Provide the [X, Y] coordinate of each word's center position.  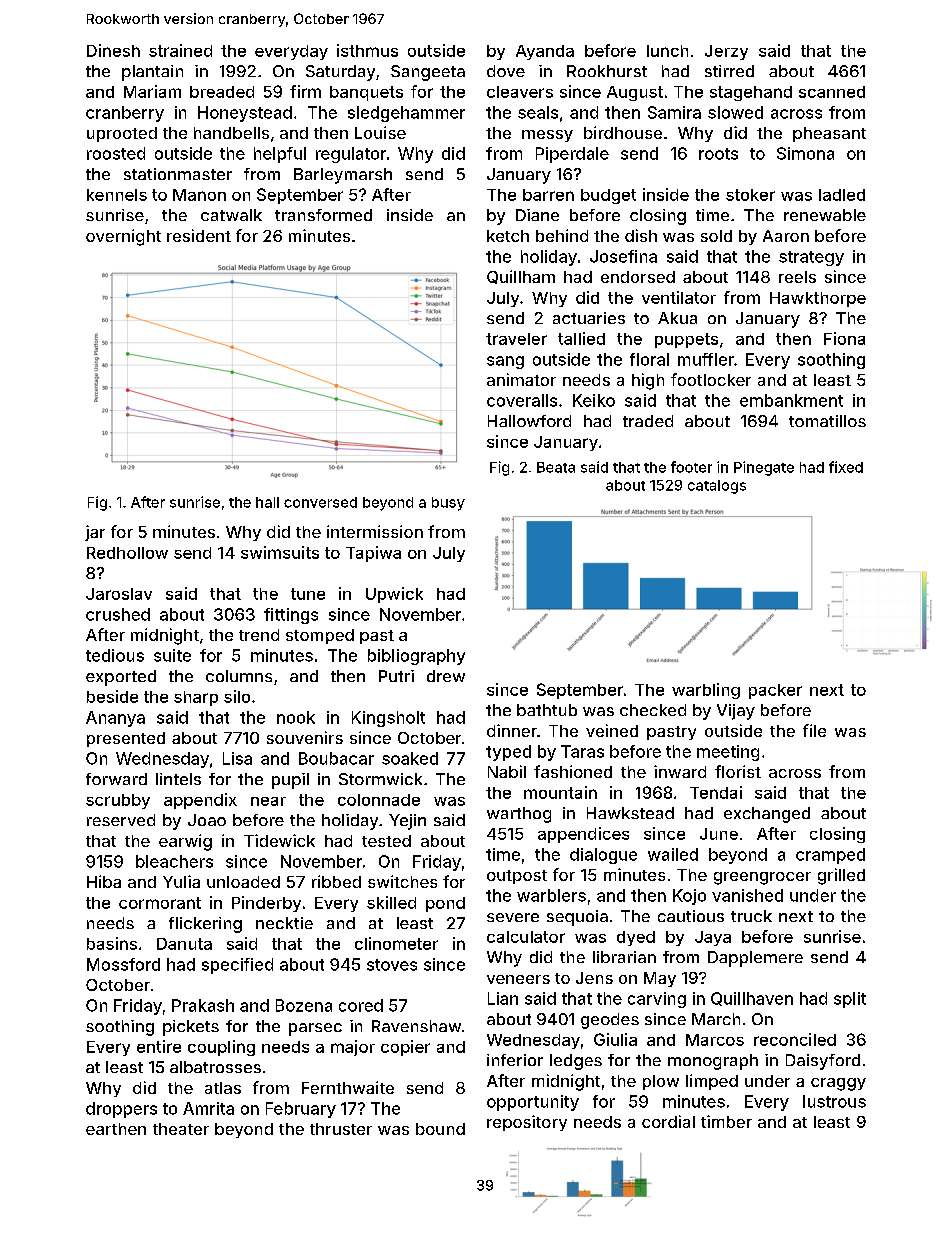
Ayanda [545, 52]
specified [237, 966]
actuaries [589, 318]
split [850, 1000]
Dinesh [113, 50]
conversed [320, 502]
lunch [667, 51]
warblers [551, 895]
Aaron [786, 236]
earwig [185, 842]
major [353, 1048]
